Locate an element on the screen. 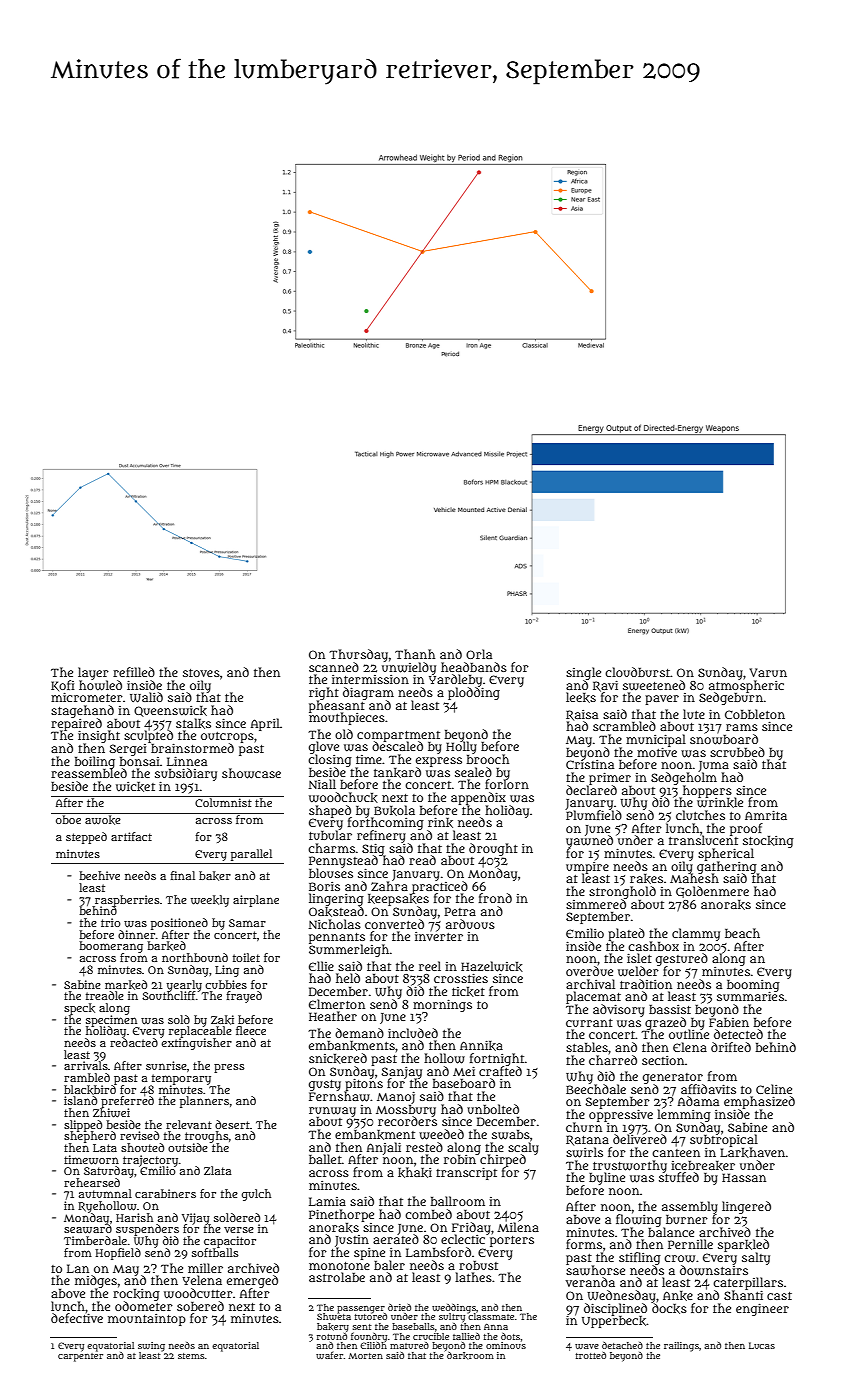  Sedgeholm is located at coordinates (684, 778).
